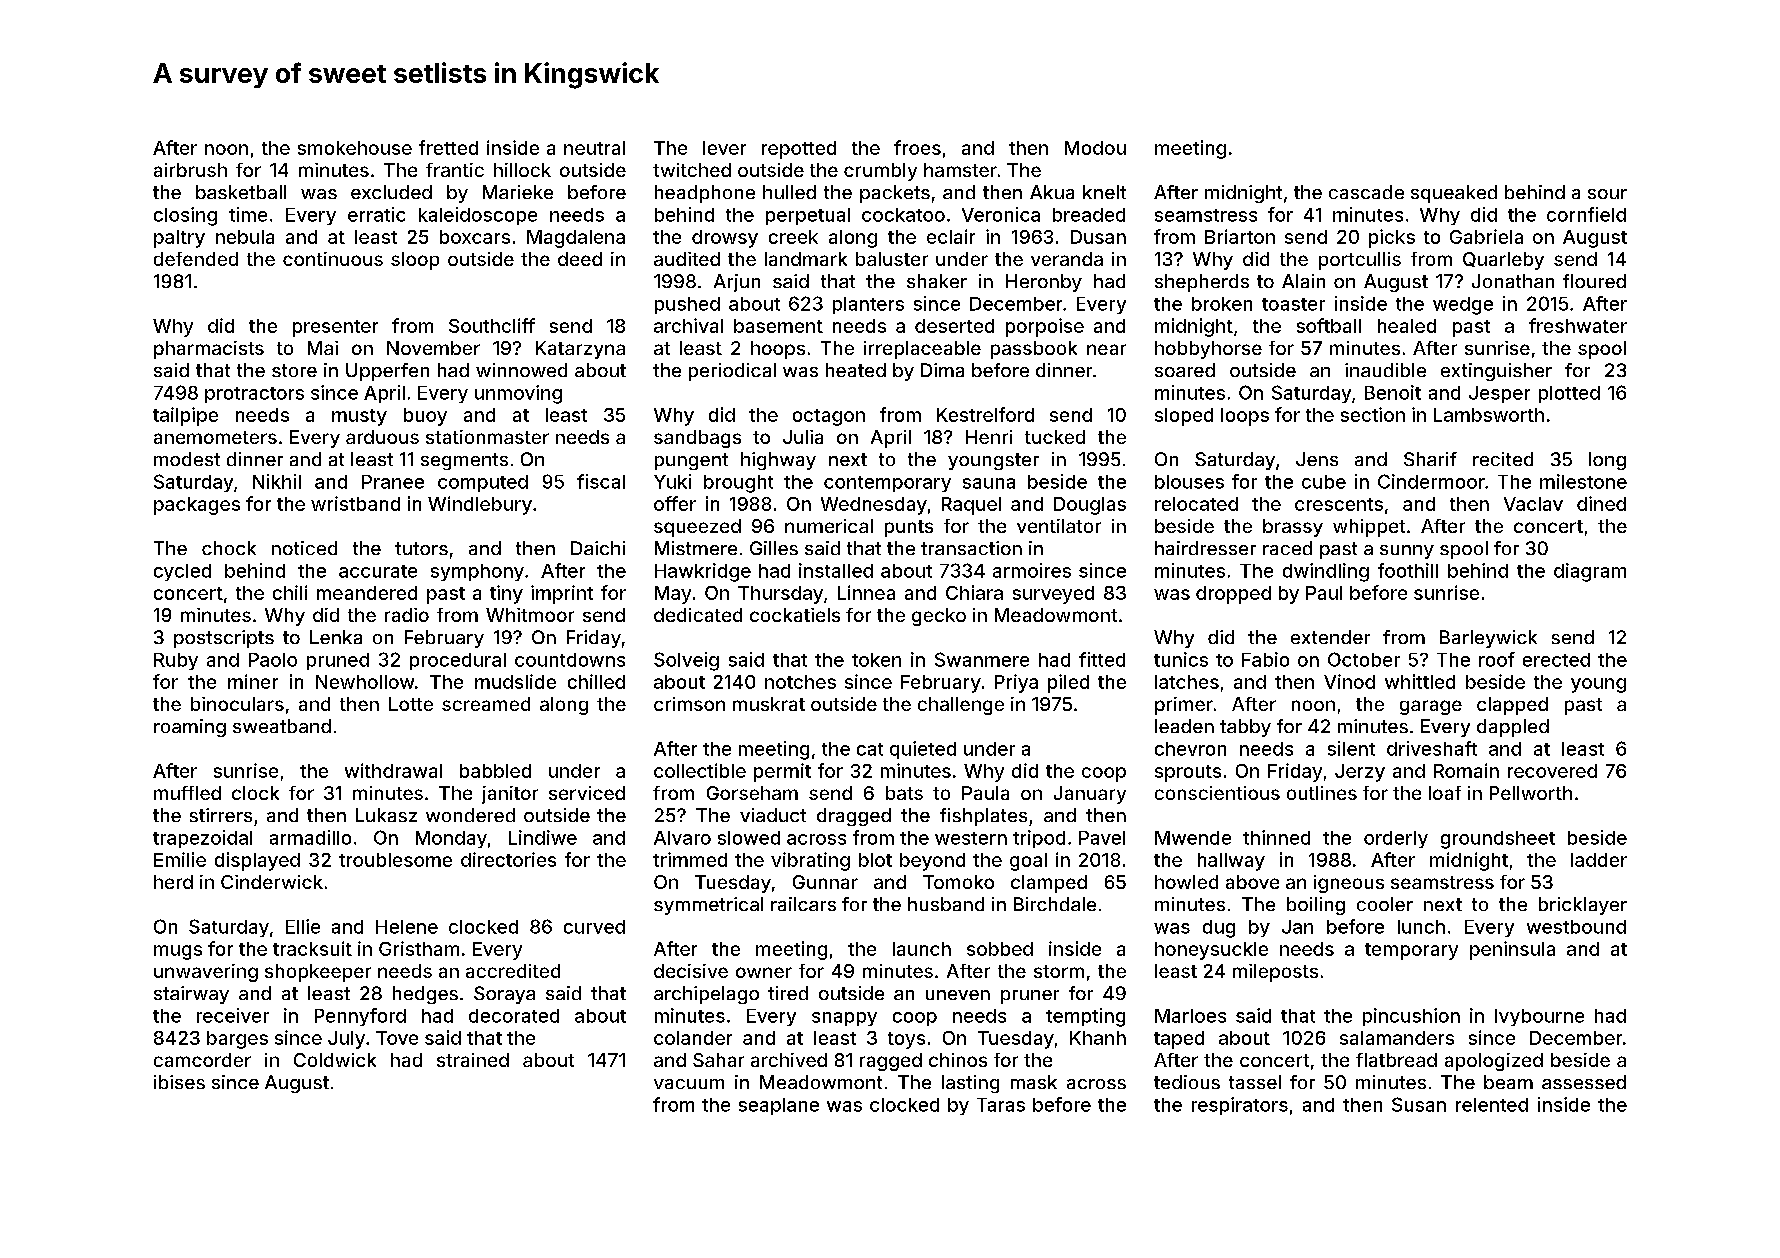  What do you see at coordinates (693, 1038) in the document?
I see `colander` at bounding box center [693, 1038].
